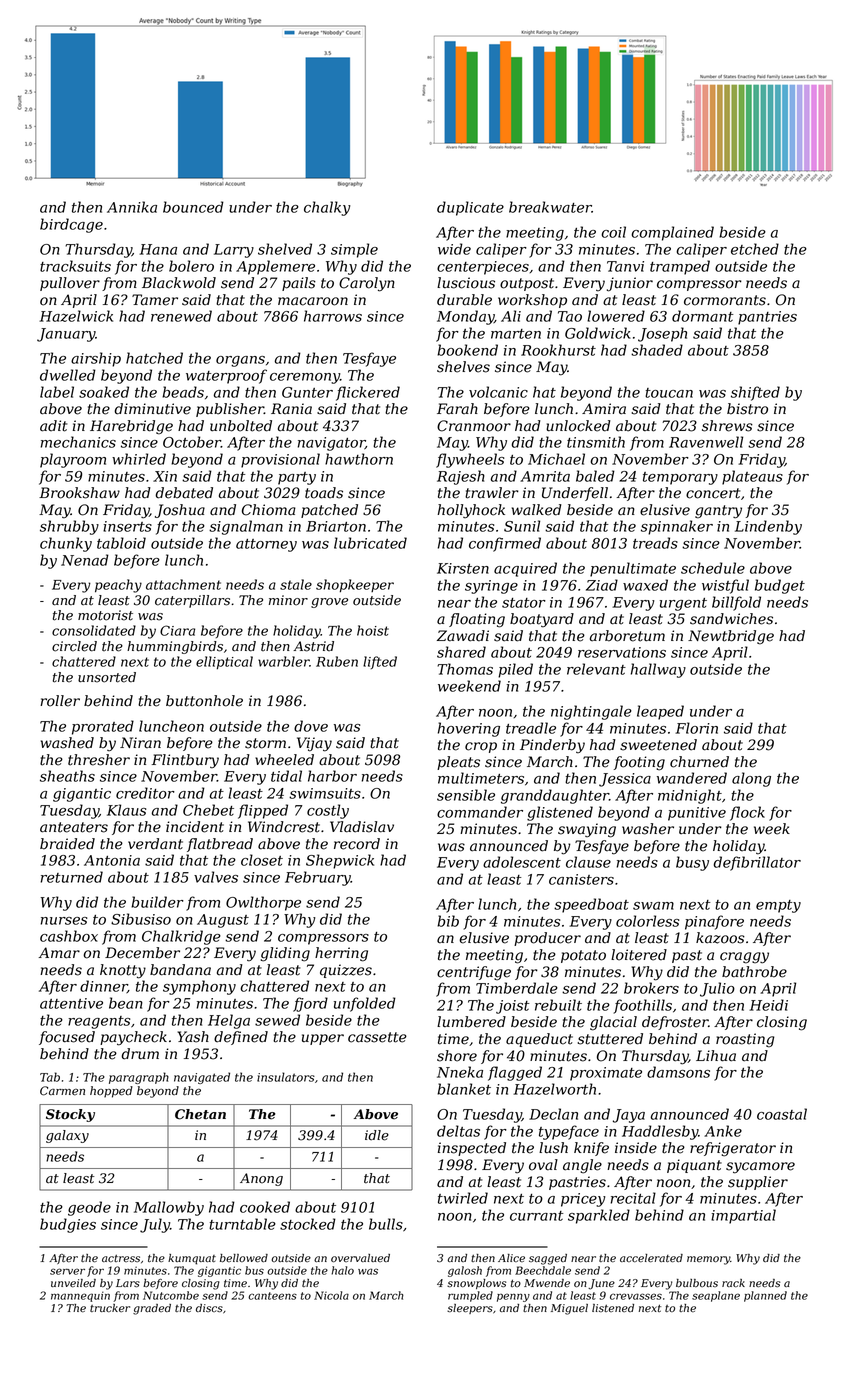  I want to click on bulls, so click(386, 1224).
